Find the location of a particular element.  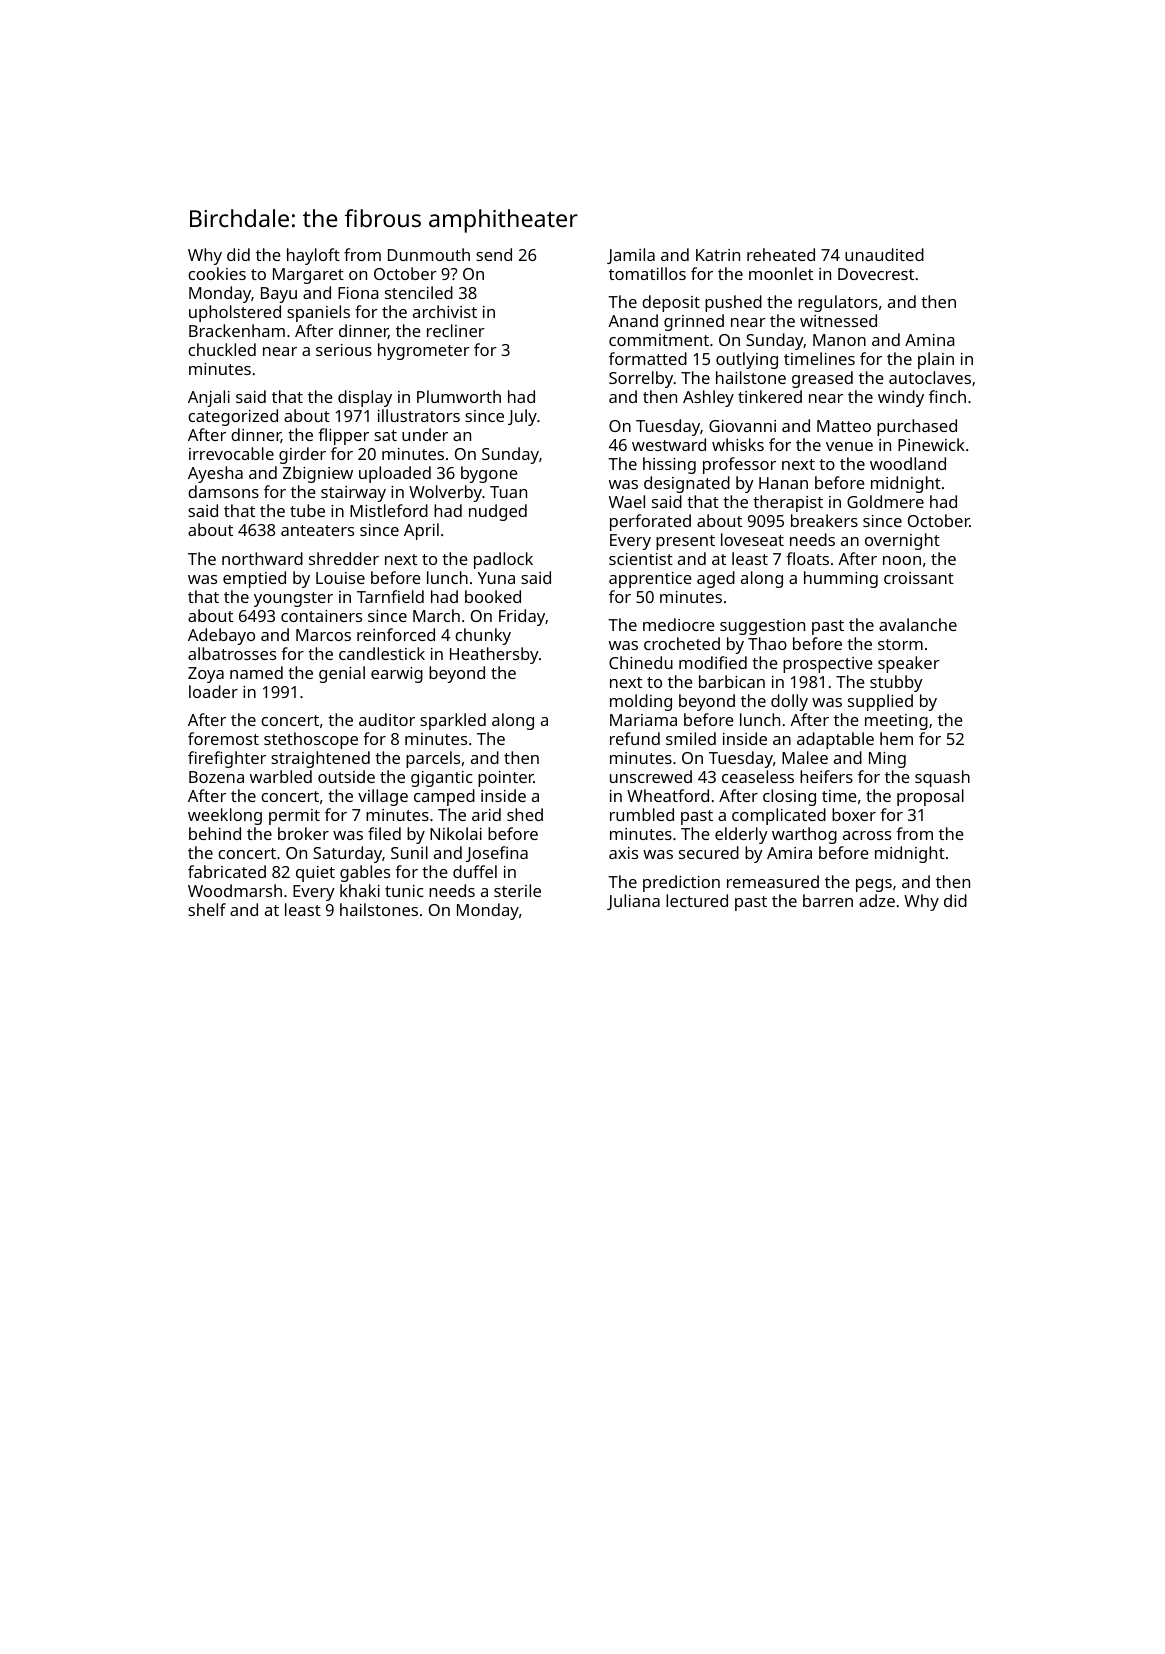

Adebayo is located at coordinates (221, 636).
